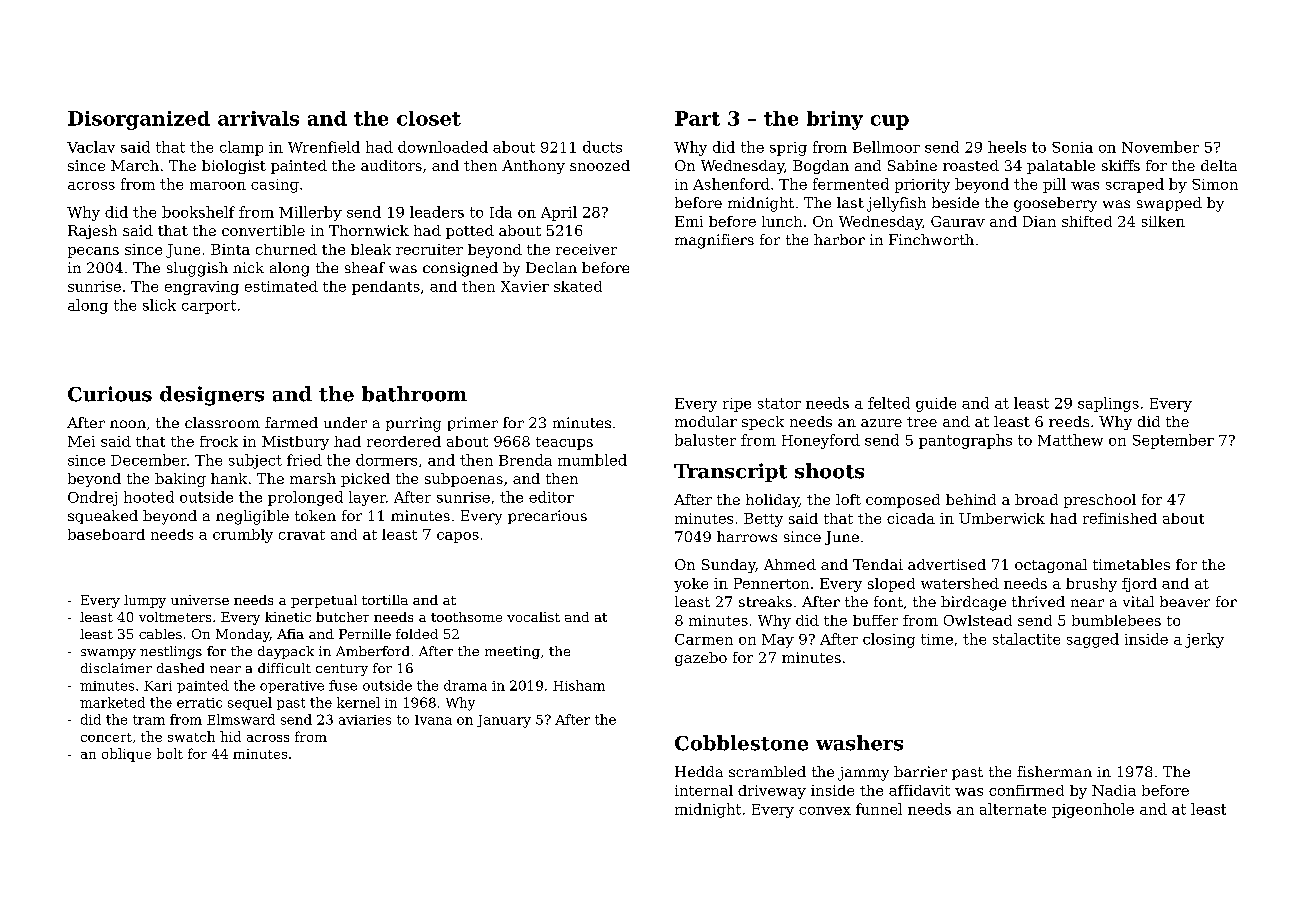  I want to click on advertised, so click(947, 564).
